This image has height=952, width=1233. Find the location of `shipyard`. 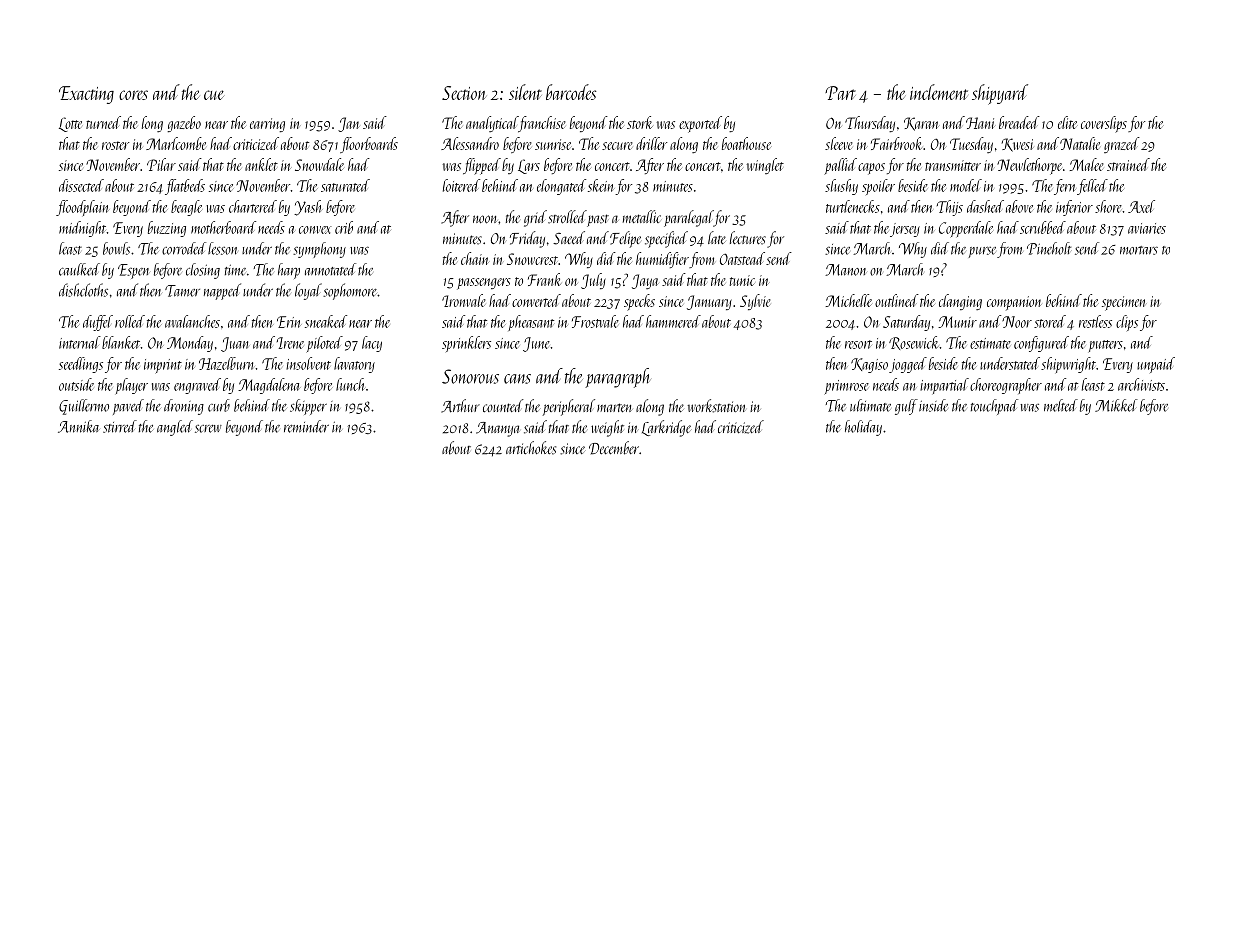

shipyard is located at coordinates (1000, 94).
